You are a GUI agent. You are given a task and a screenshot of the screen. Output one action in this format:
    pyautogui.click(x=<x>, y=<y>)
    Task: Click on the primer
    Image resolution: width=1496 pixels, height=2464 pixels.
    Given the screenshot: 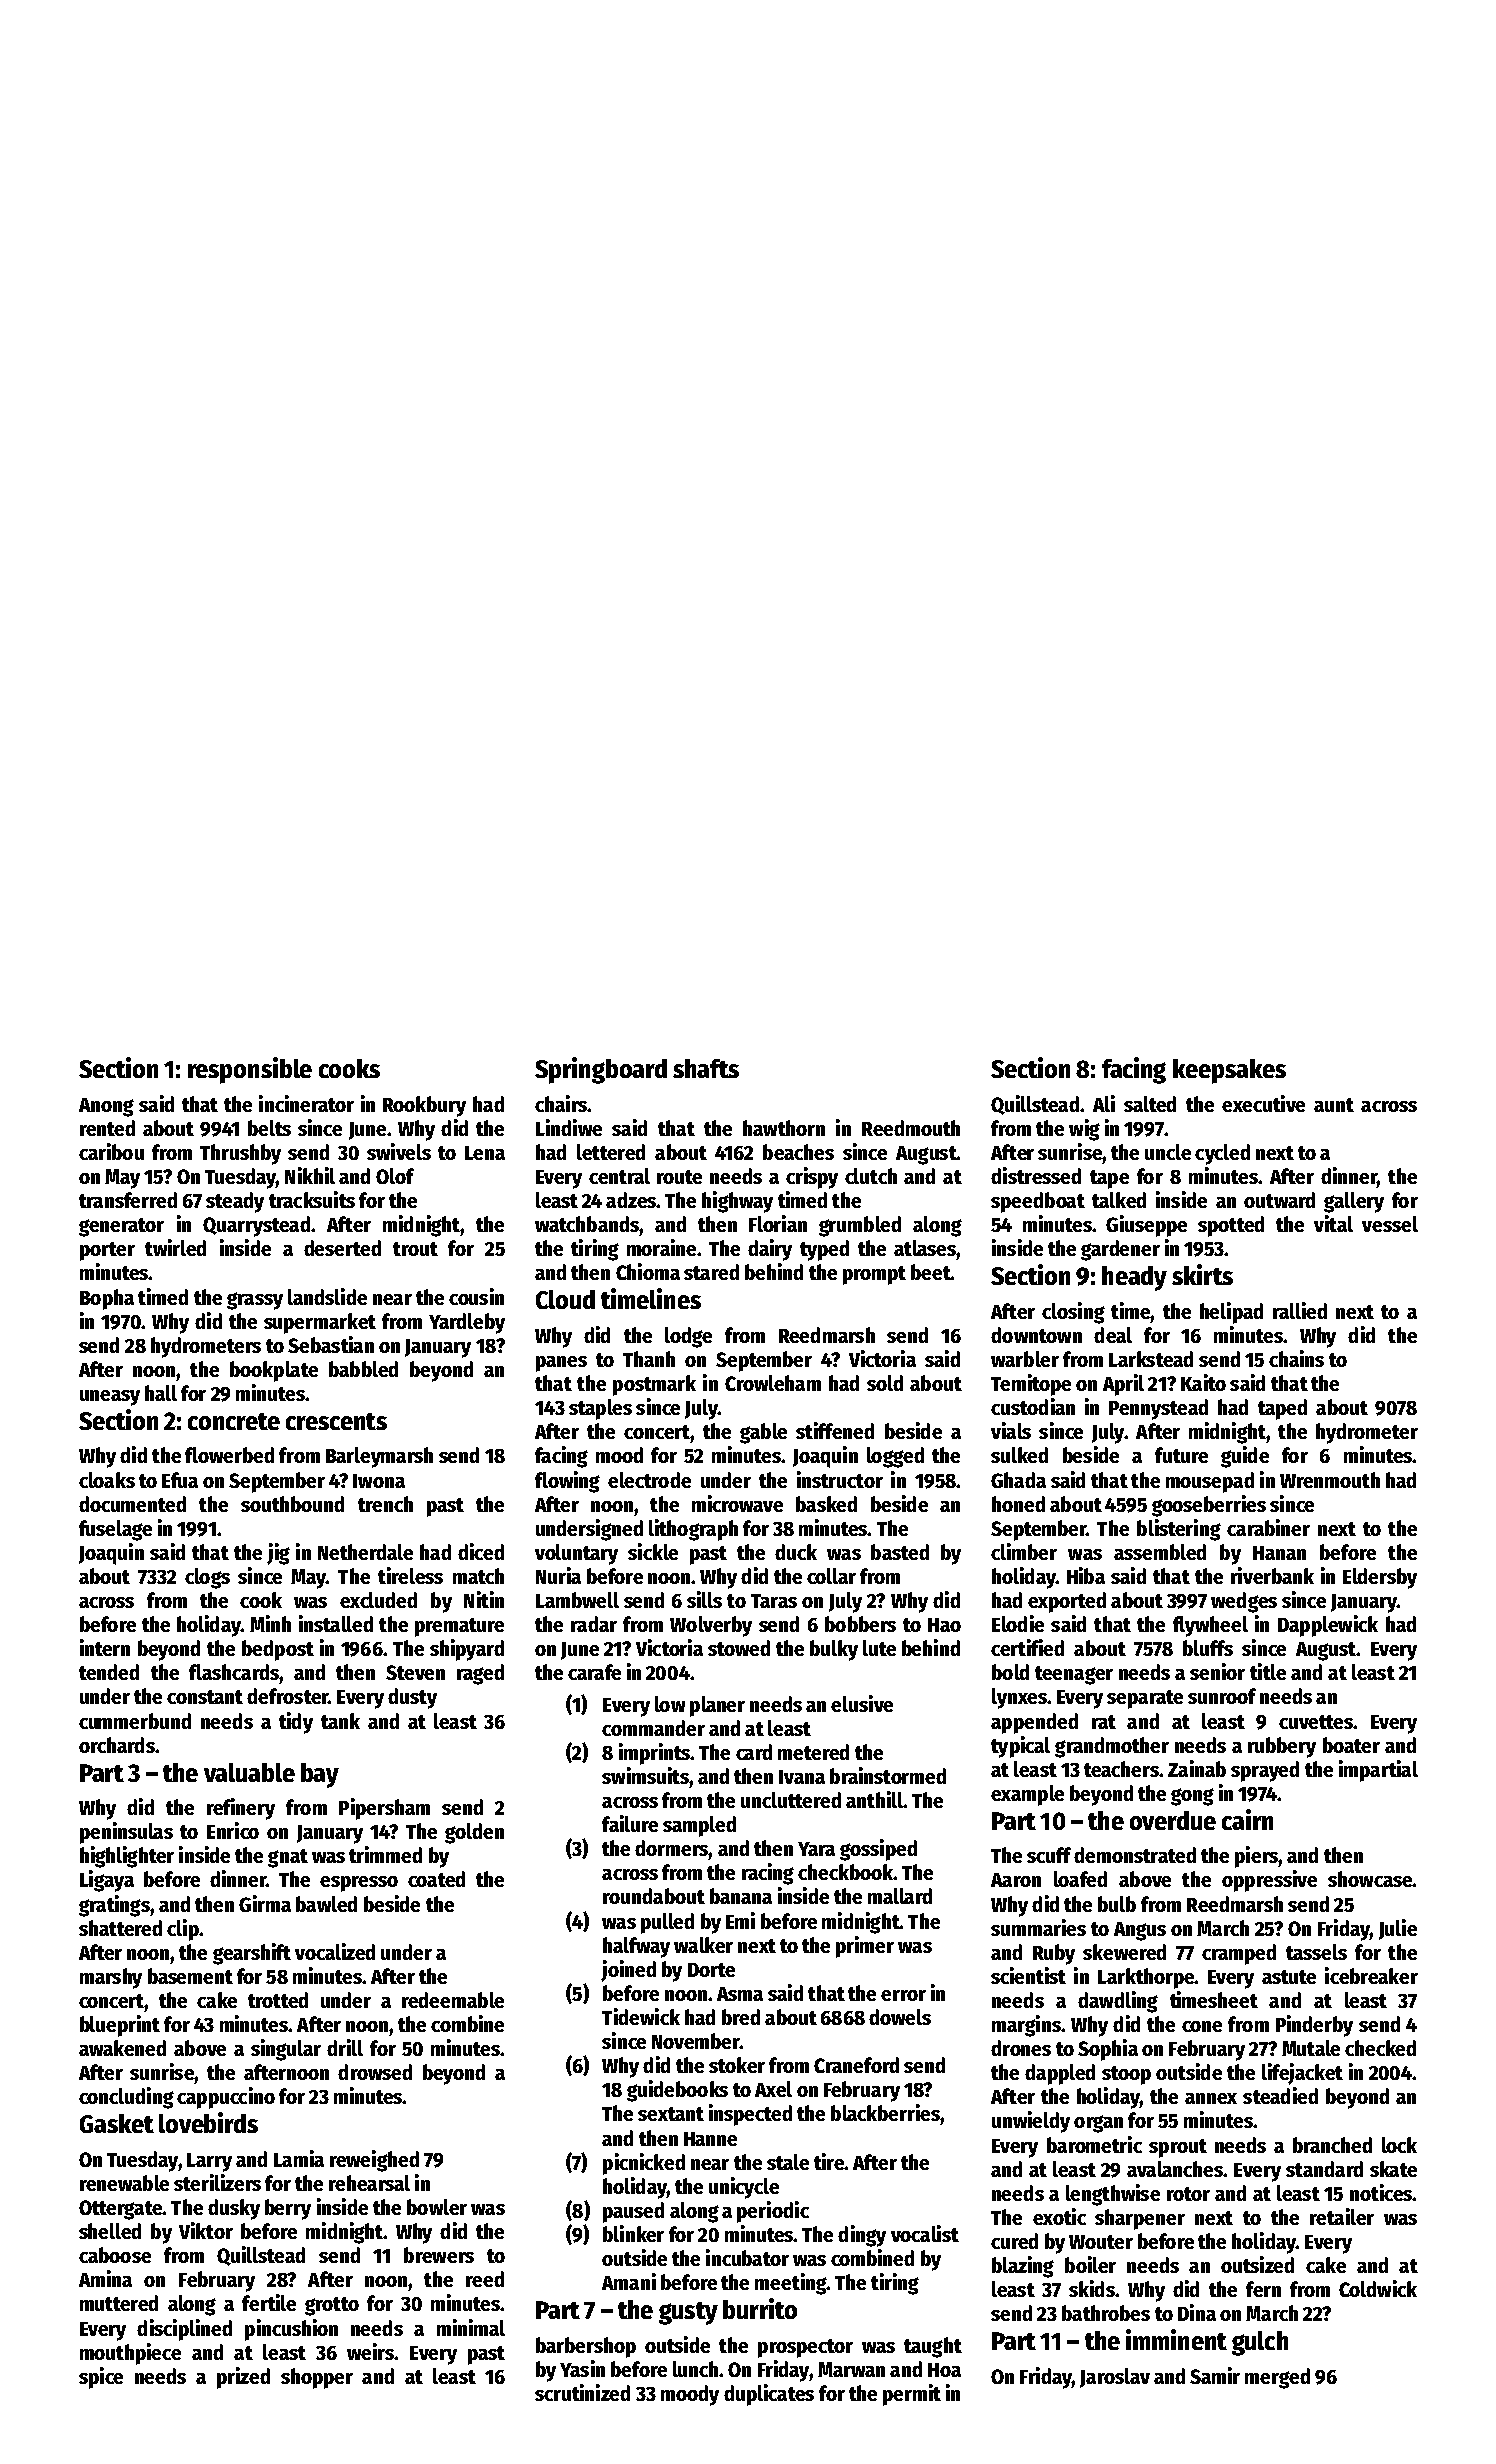 What is the action you would take?
    pyautogui.click(x=865, y=1947)
